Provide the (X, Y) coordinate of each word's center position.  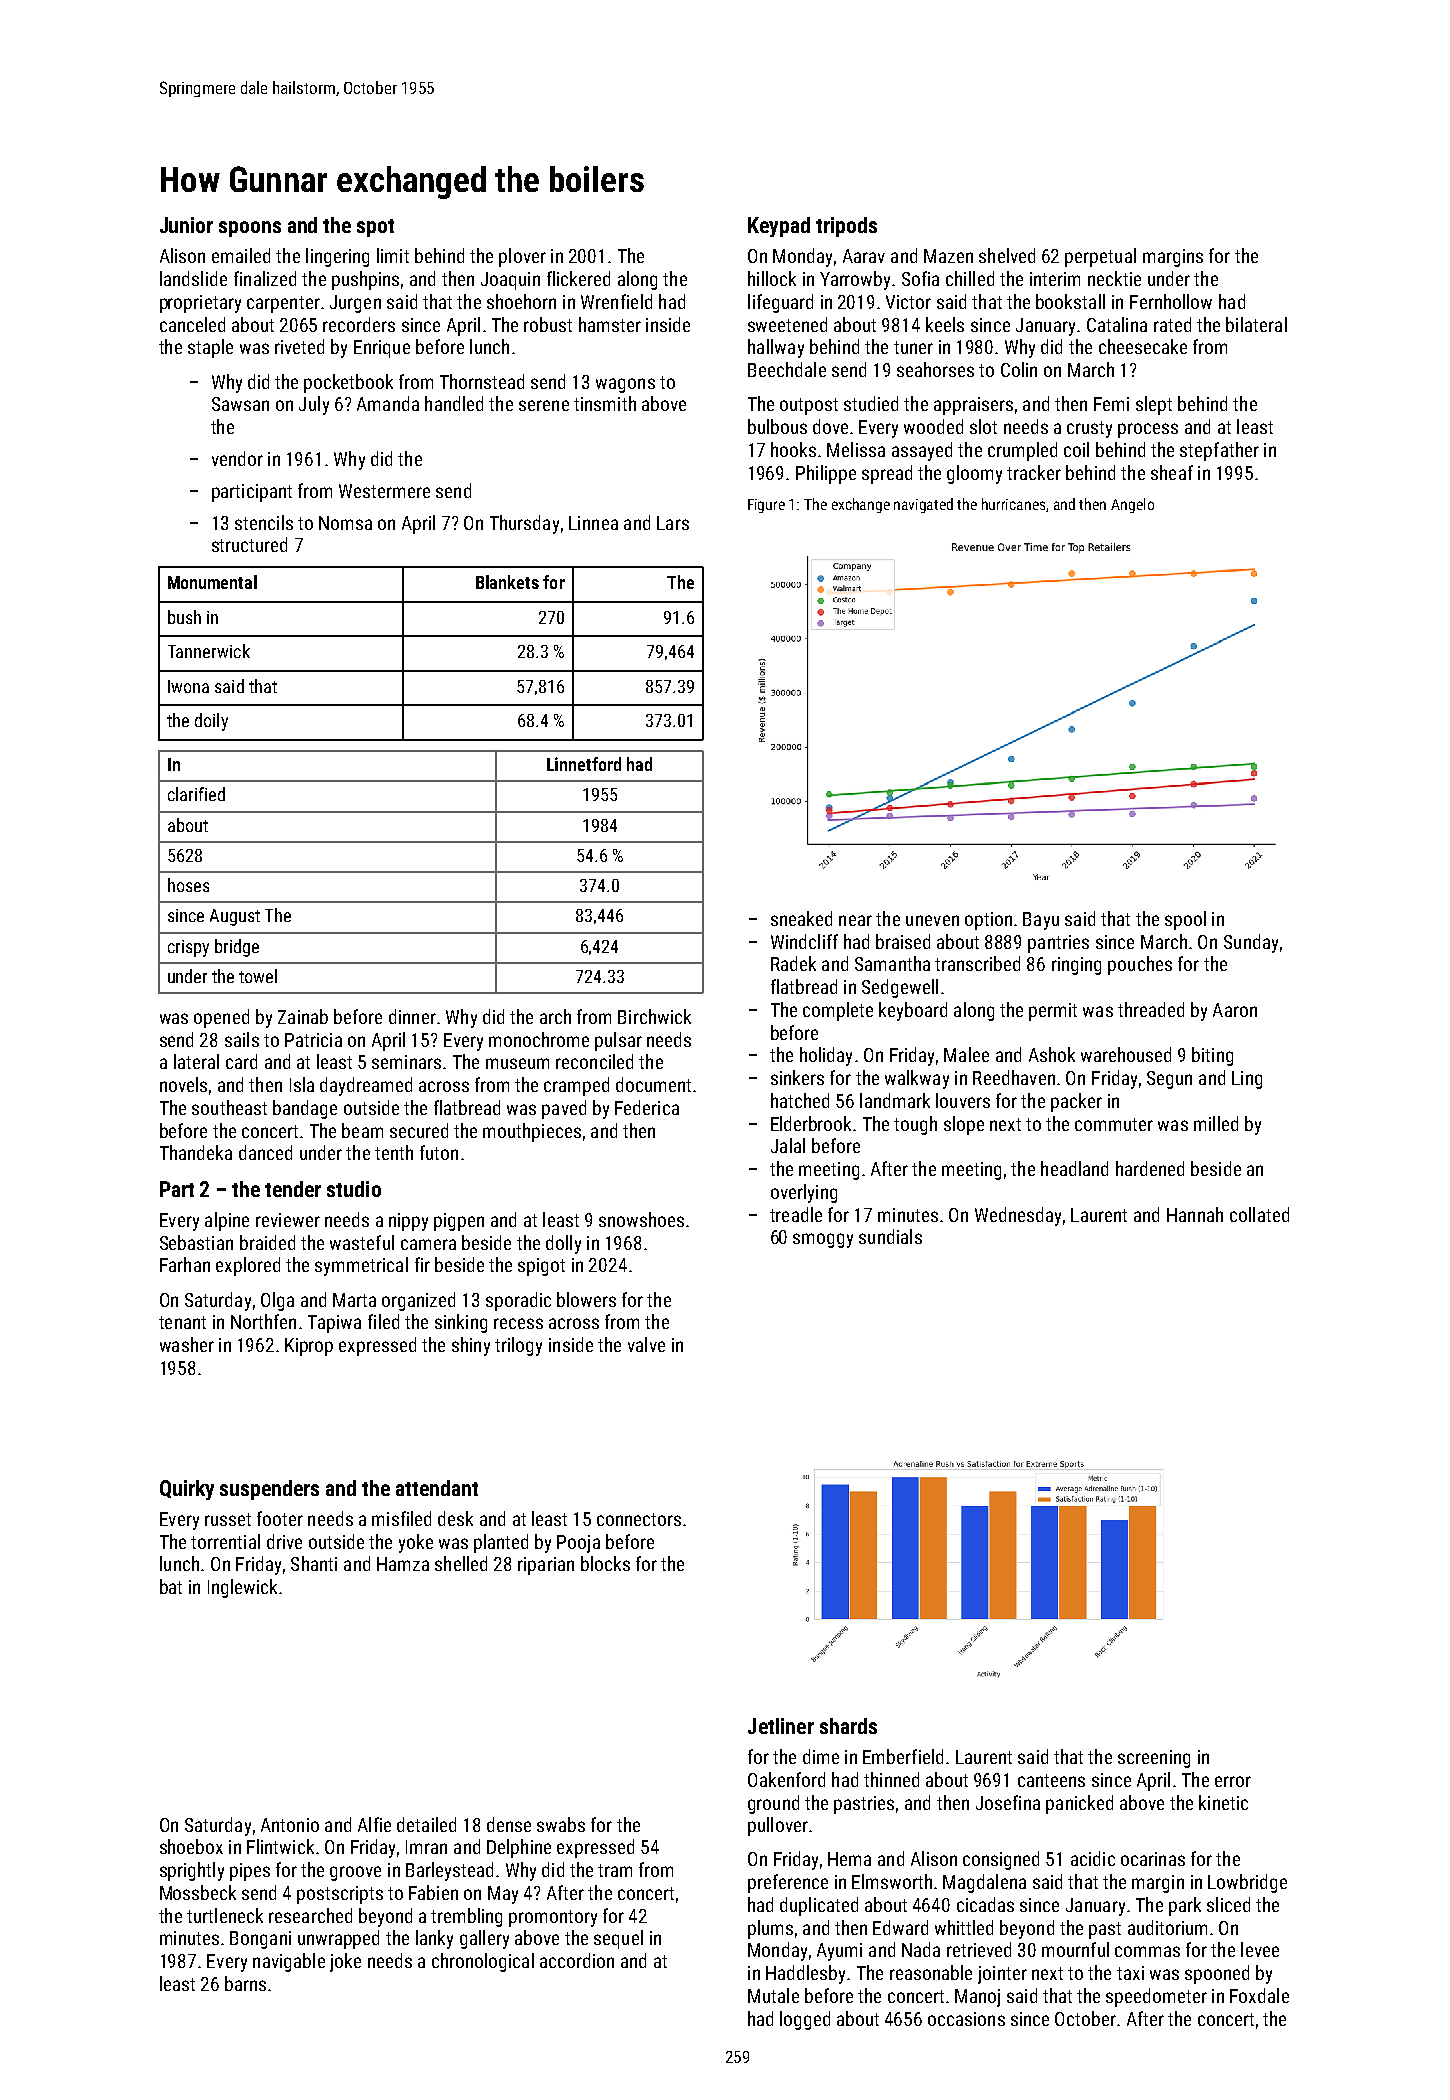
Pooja (578, 1544)
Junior (186, 225)
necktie (1114, 278)
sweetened (787, 324)
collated (1259, 1214)
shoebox (191, 1846)
